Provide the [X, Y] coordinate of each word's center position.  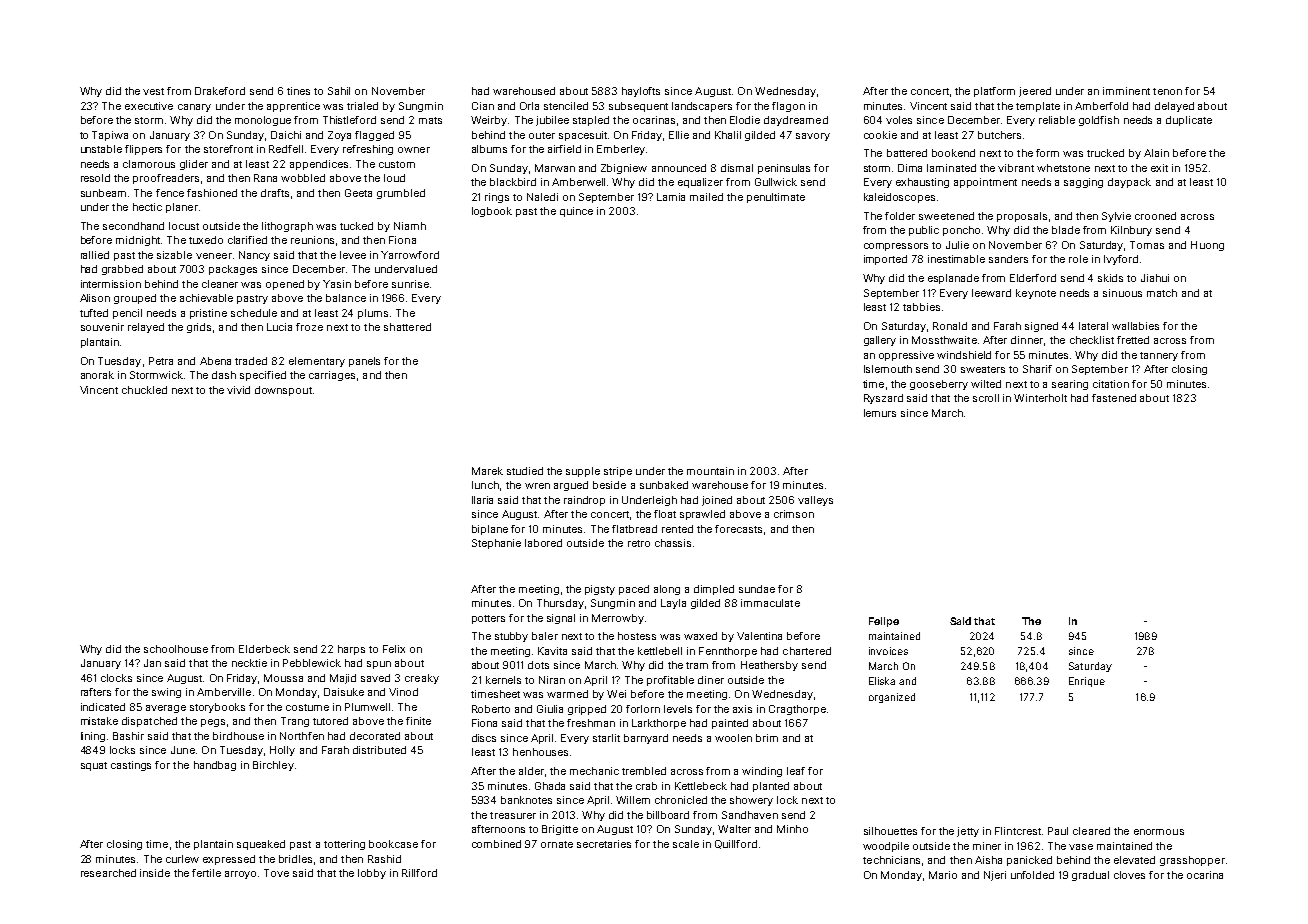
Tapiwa [110, 136]
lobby [372, 874]
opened [285, 285]
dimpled [714, 590]
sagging [1083, 183]
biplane [490, 530]
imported [885, 260]
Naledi [542, 197]
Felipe [884, 622]
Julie [957, 245]
